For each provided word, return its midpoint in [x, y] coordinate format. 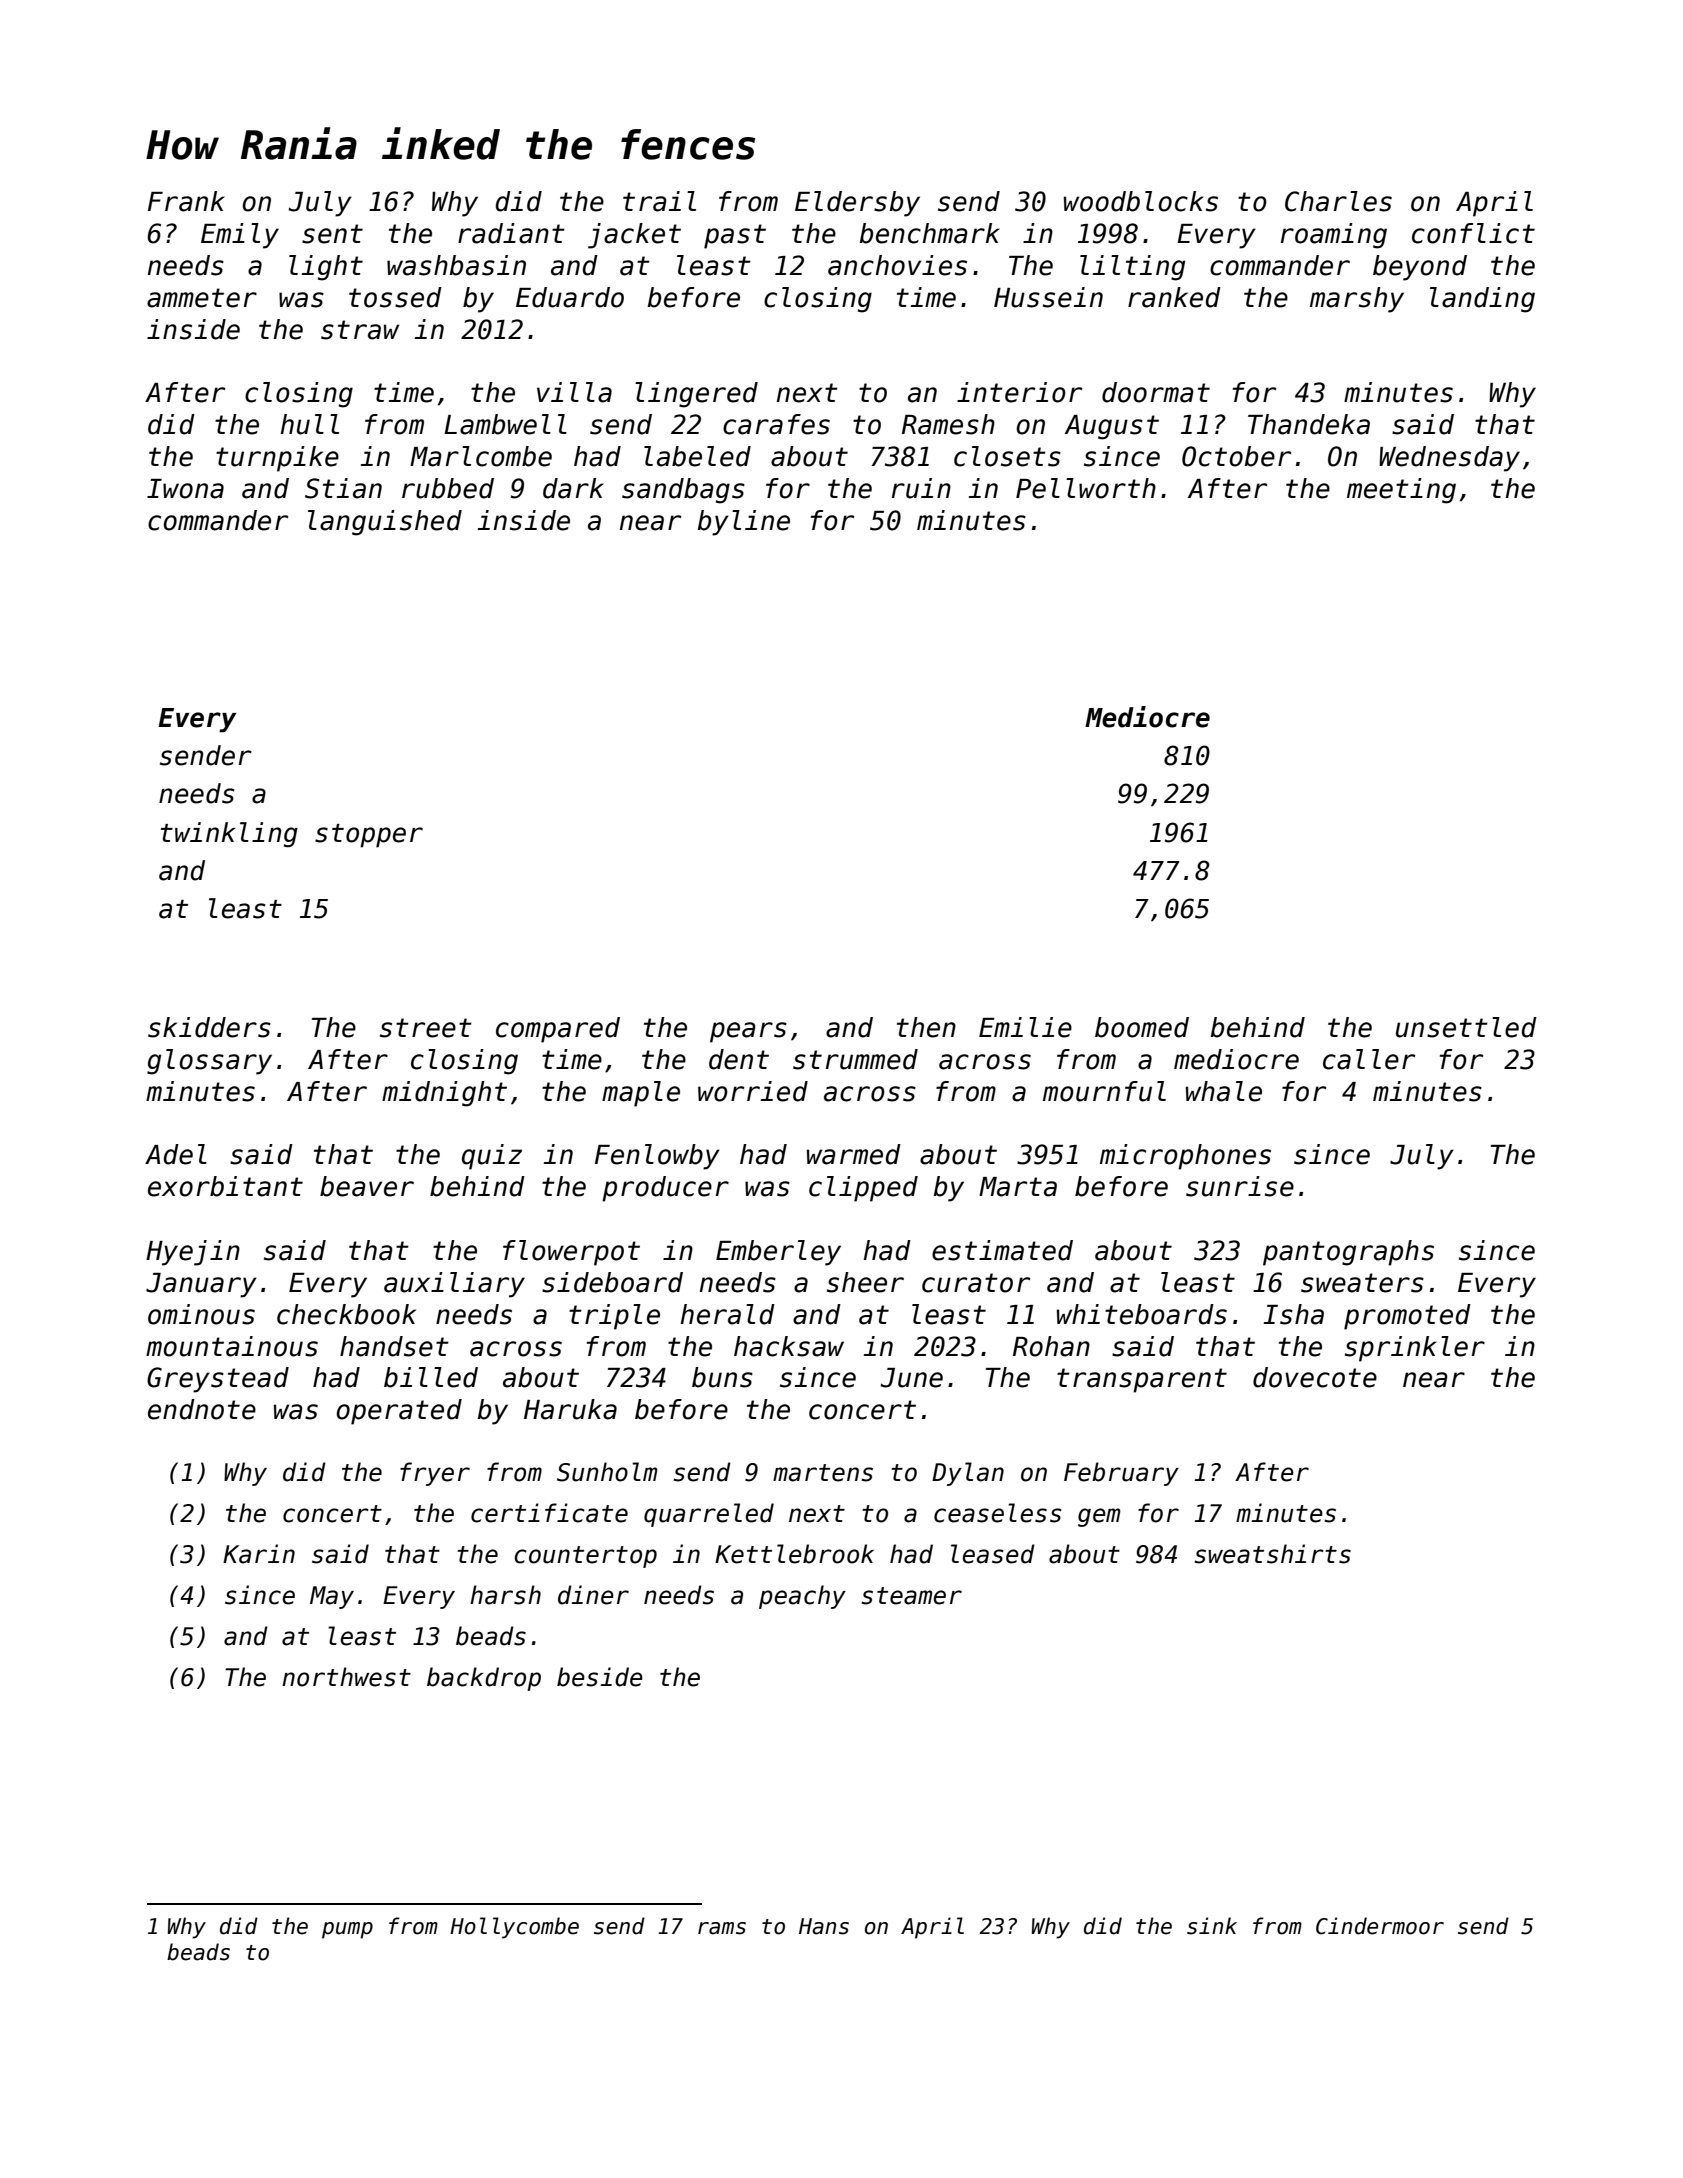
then [926, 1027]
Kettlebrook [794, 1554]
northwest [346, 1677]
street [426, 1028]
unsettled [1466, 1027]
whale [1224, 1091]
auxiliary [454, 1285]
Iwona [185, 489]
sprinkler [1415, 1349]
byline [743, 523]
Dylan [968, 1474]
